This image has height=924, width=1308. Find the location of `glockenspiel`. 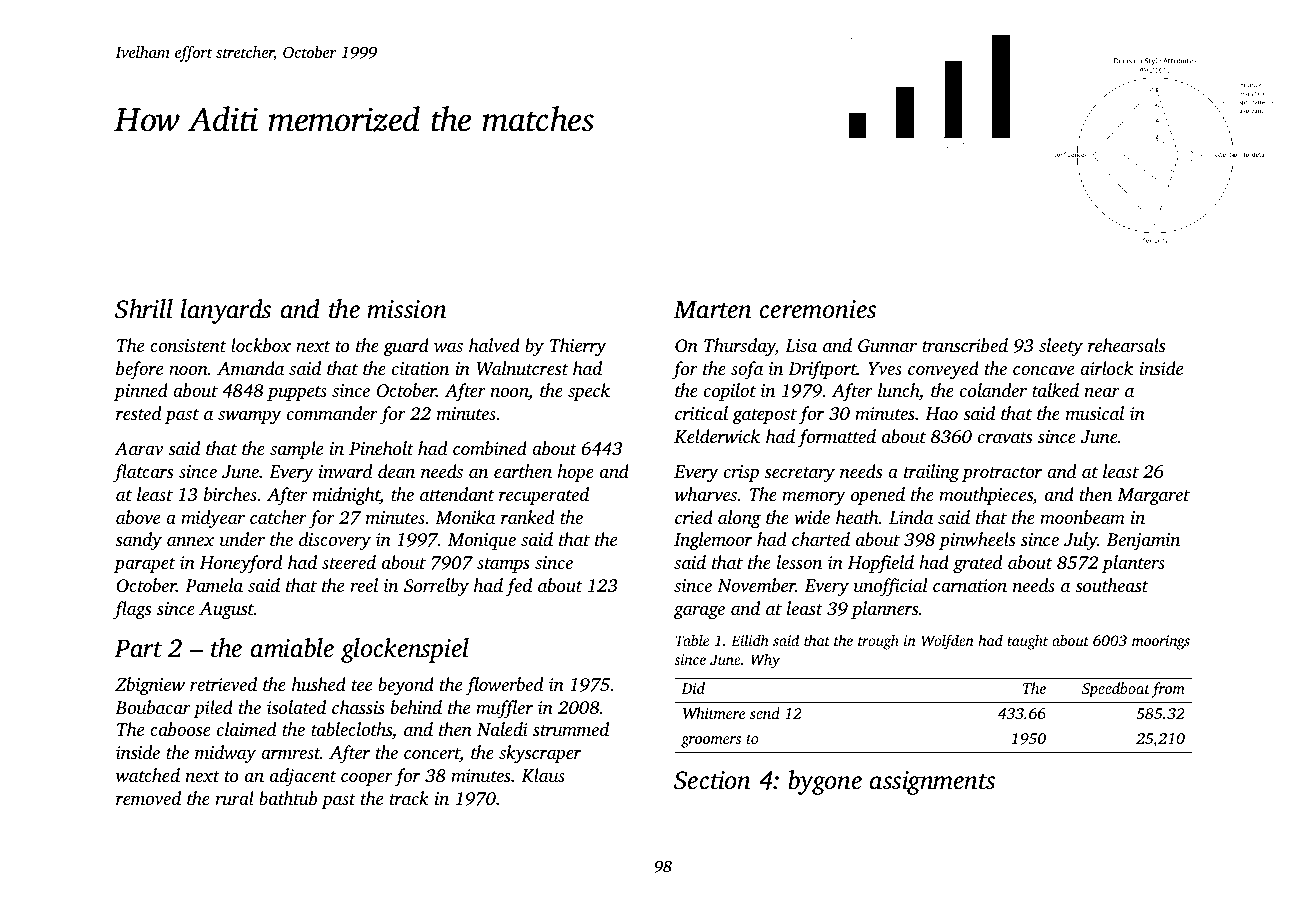

glockenspiel is located at coordinates (405, 650).
